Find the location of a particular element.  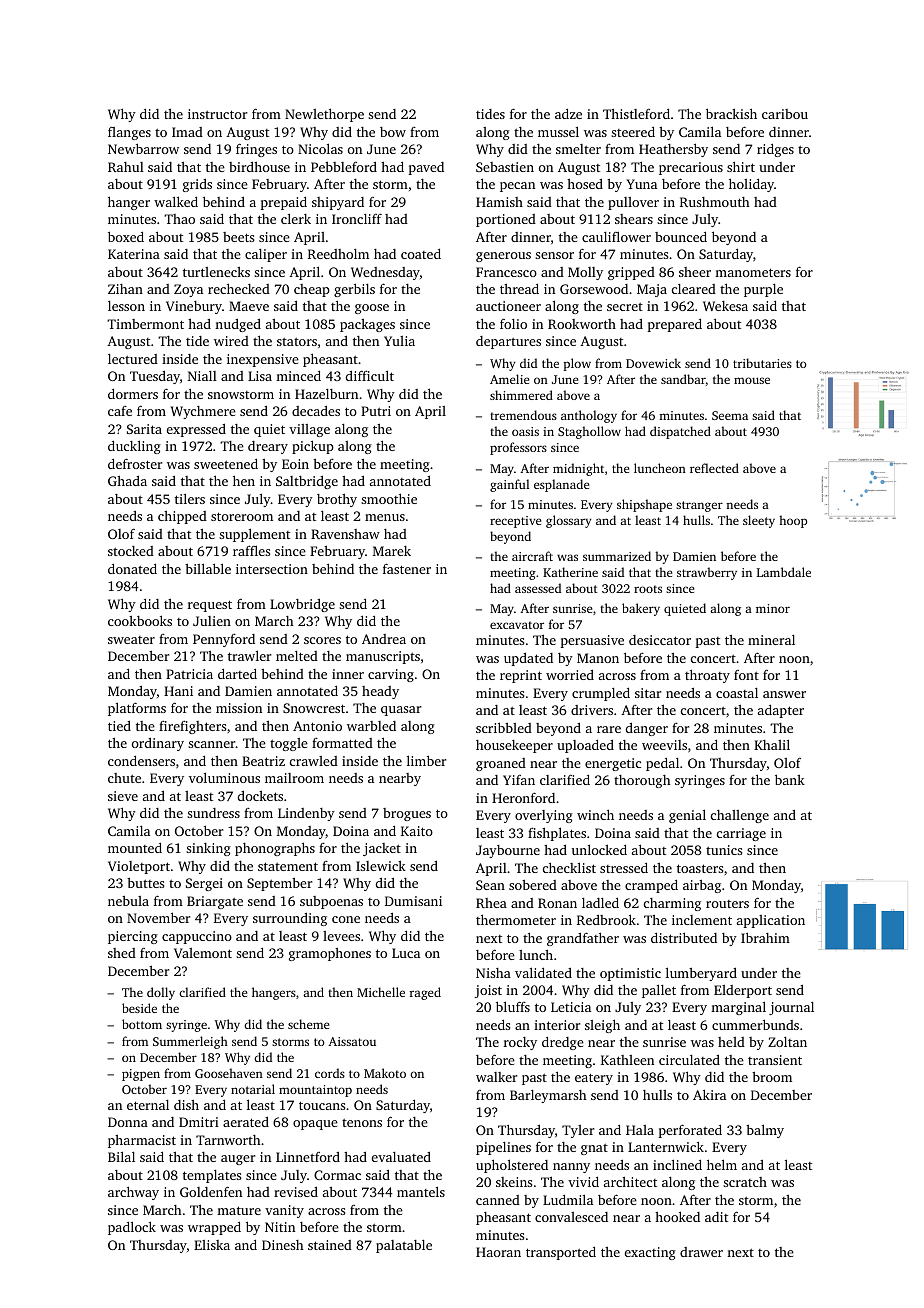

notarial is located at coordinates (253, 1089).
